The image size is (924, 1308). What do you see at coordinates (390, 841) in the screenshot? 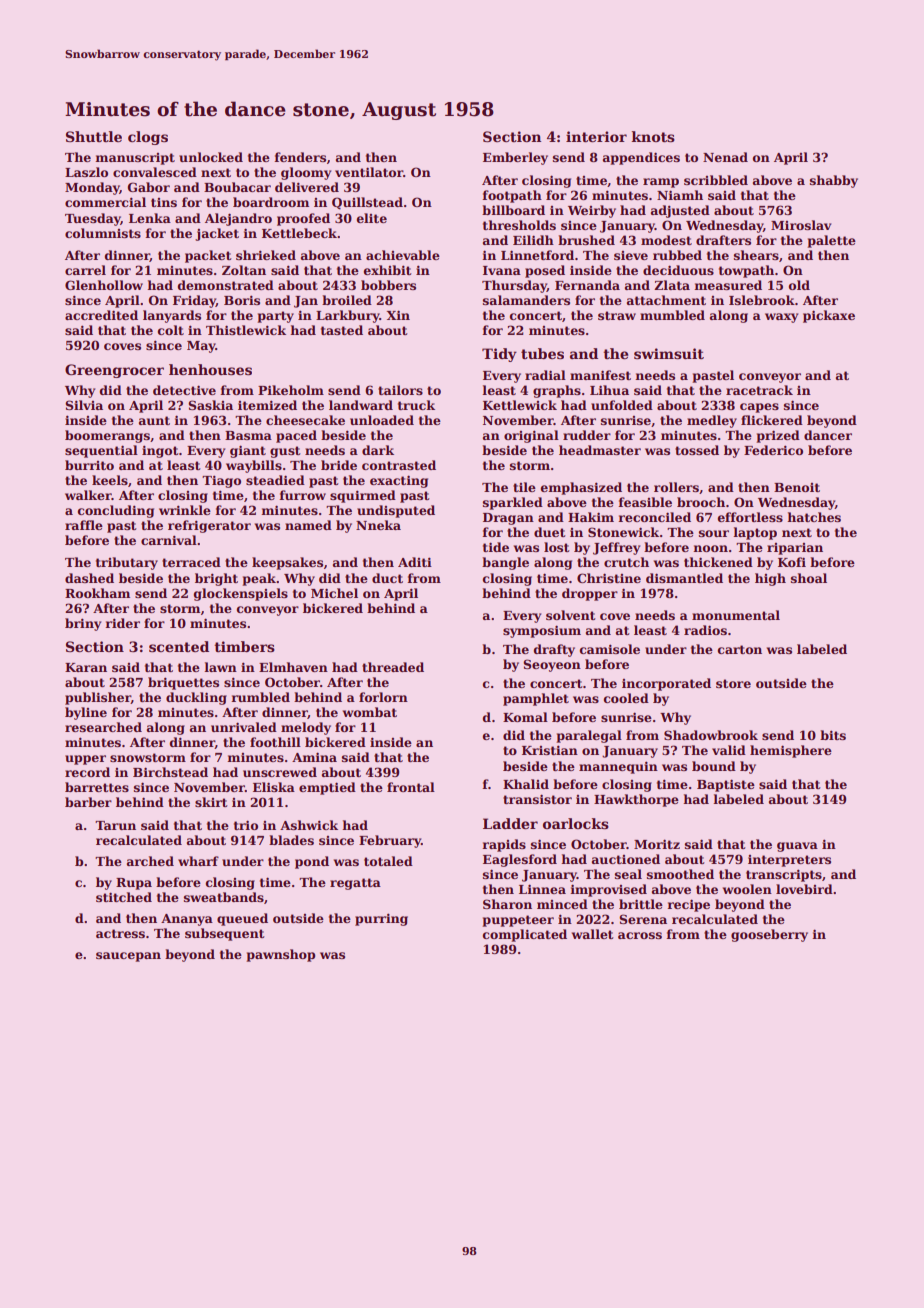
I see `February` at bounding box center [390, 841].
